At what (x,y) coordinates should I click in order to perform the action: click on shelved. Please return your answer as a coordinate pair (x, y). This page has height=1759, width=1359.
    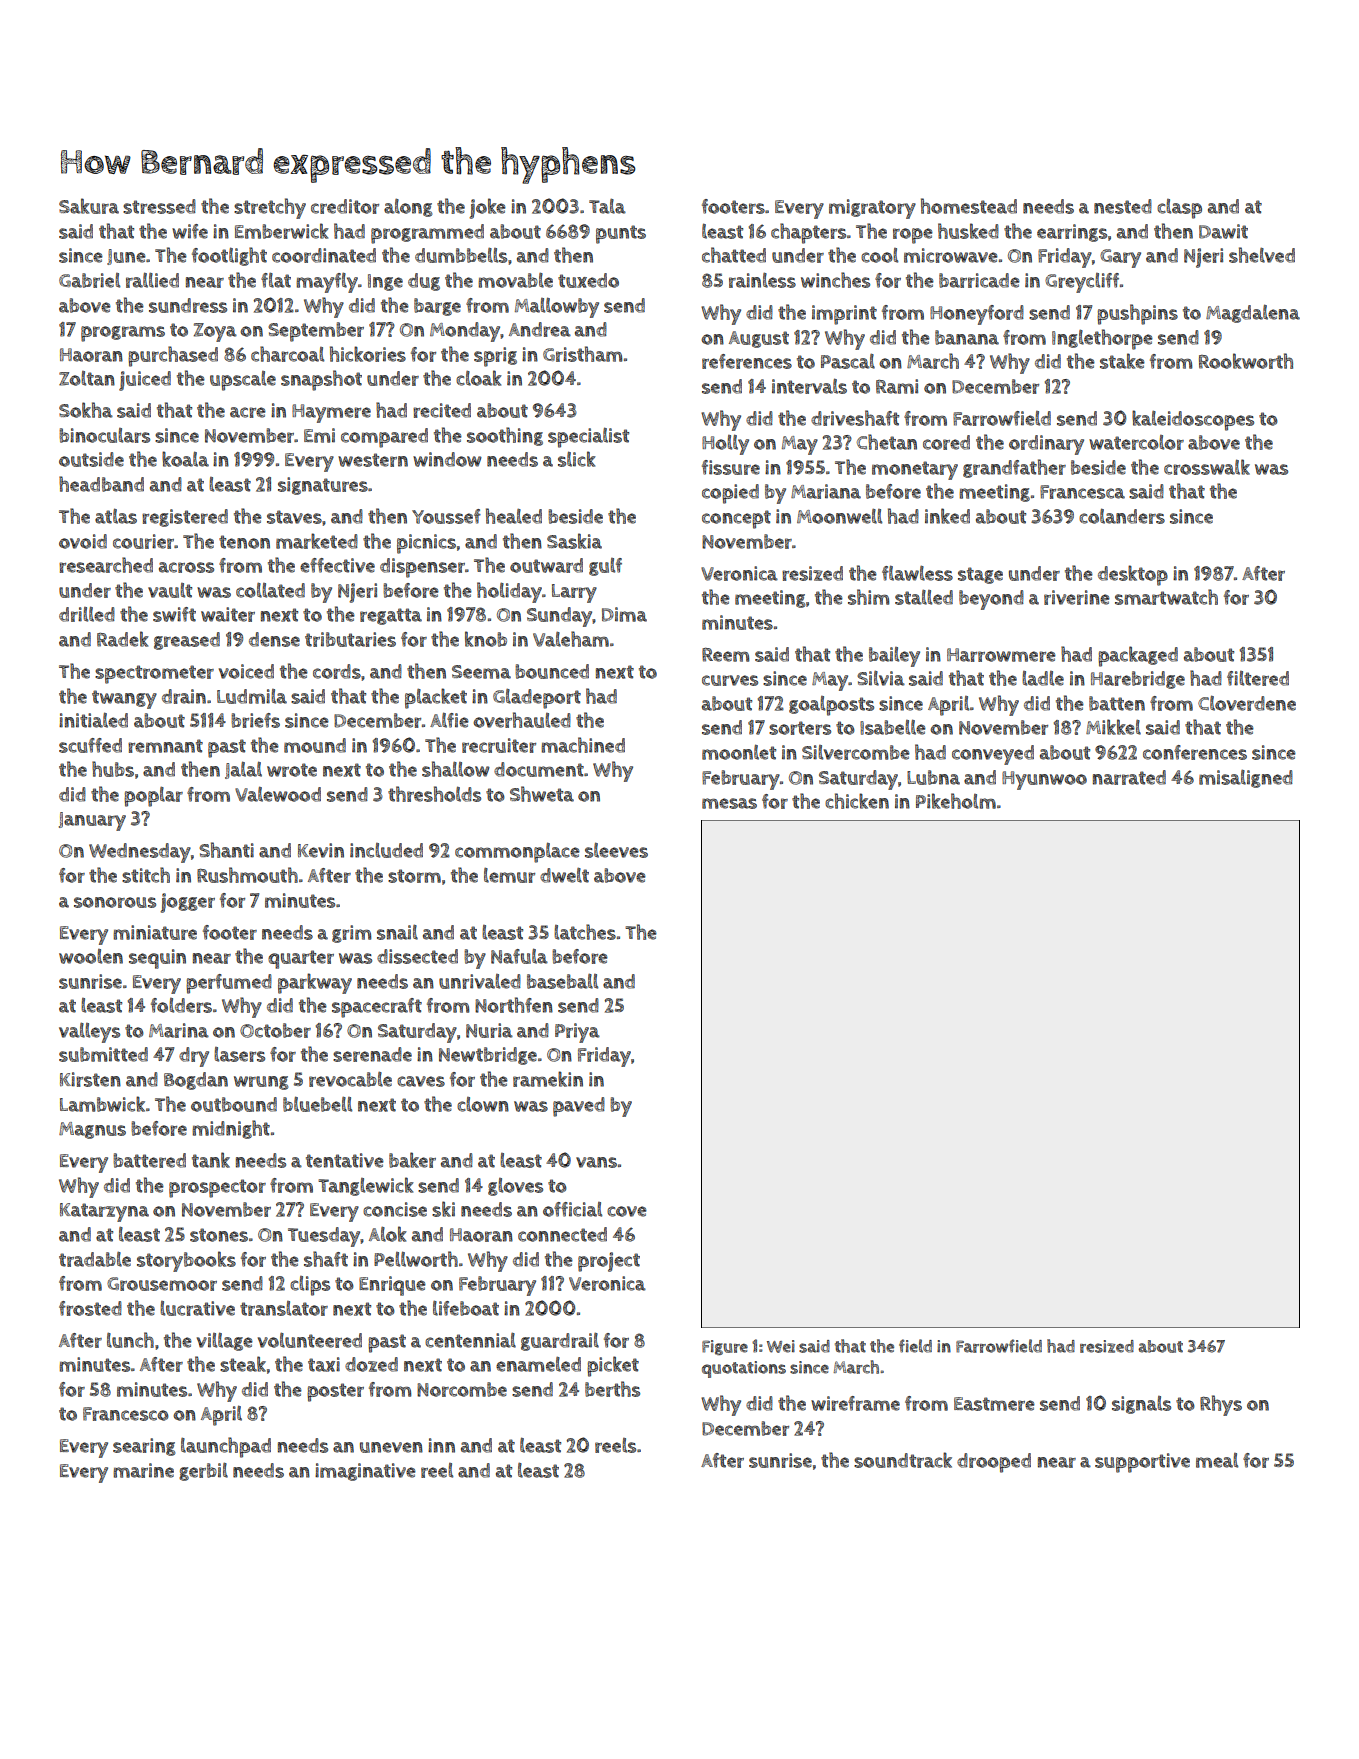
    Looking at the image, I should click on (1262, 255).
